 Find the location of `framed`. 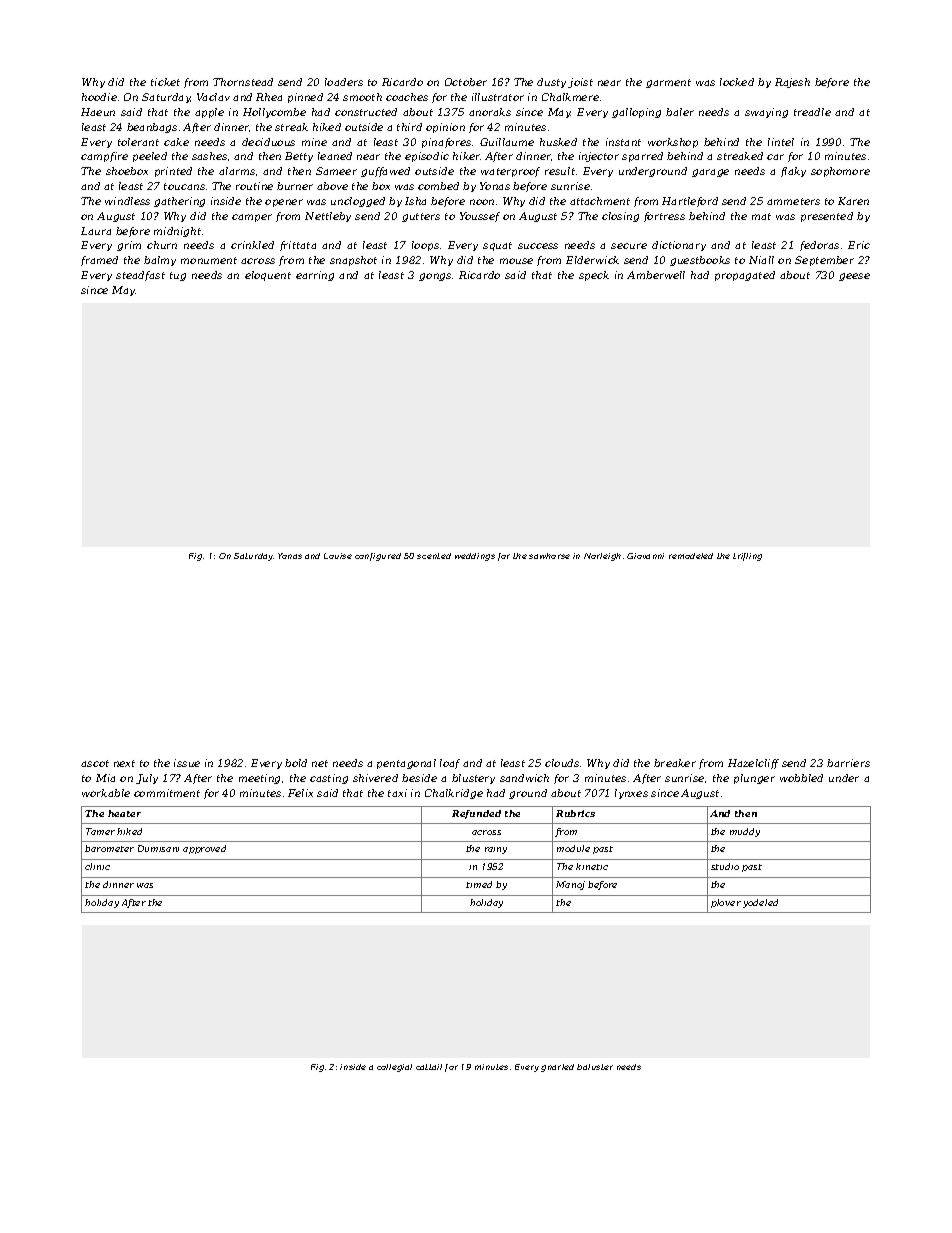

framed is located at coordinates (99, 261).
